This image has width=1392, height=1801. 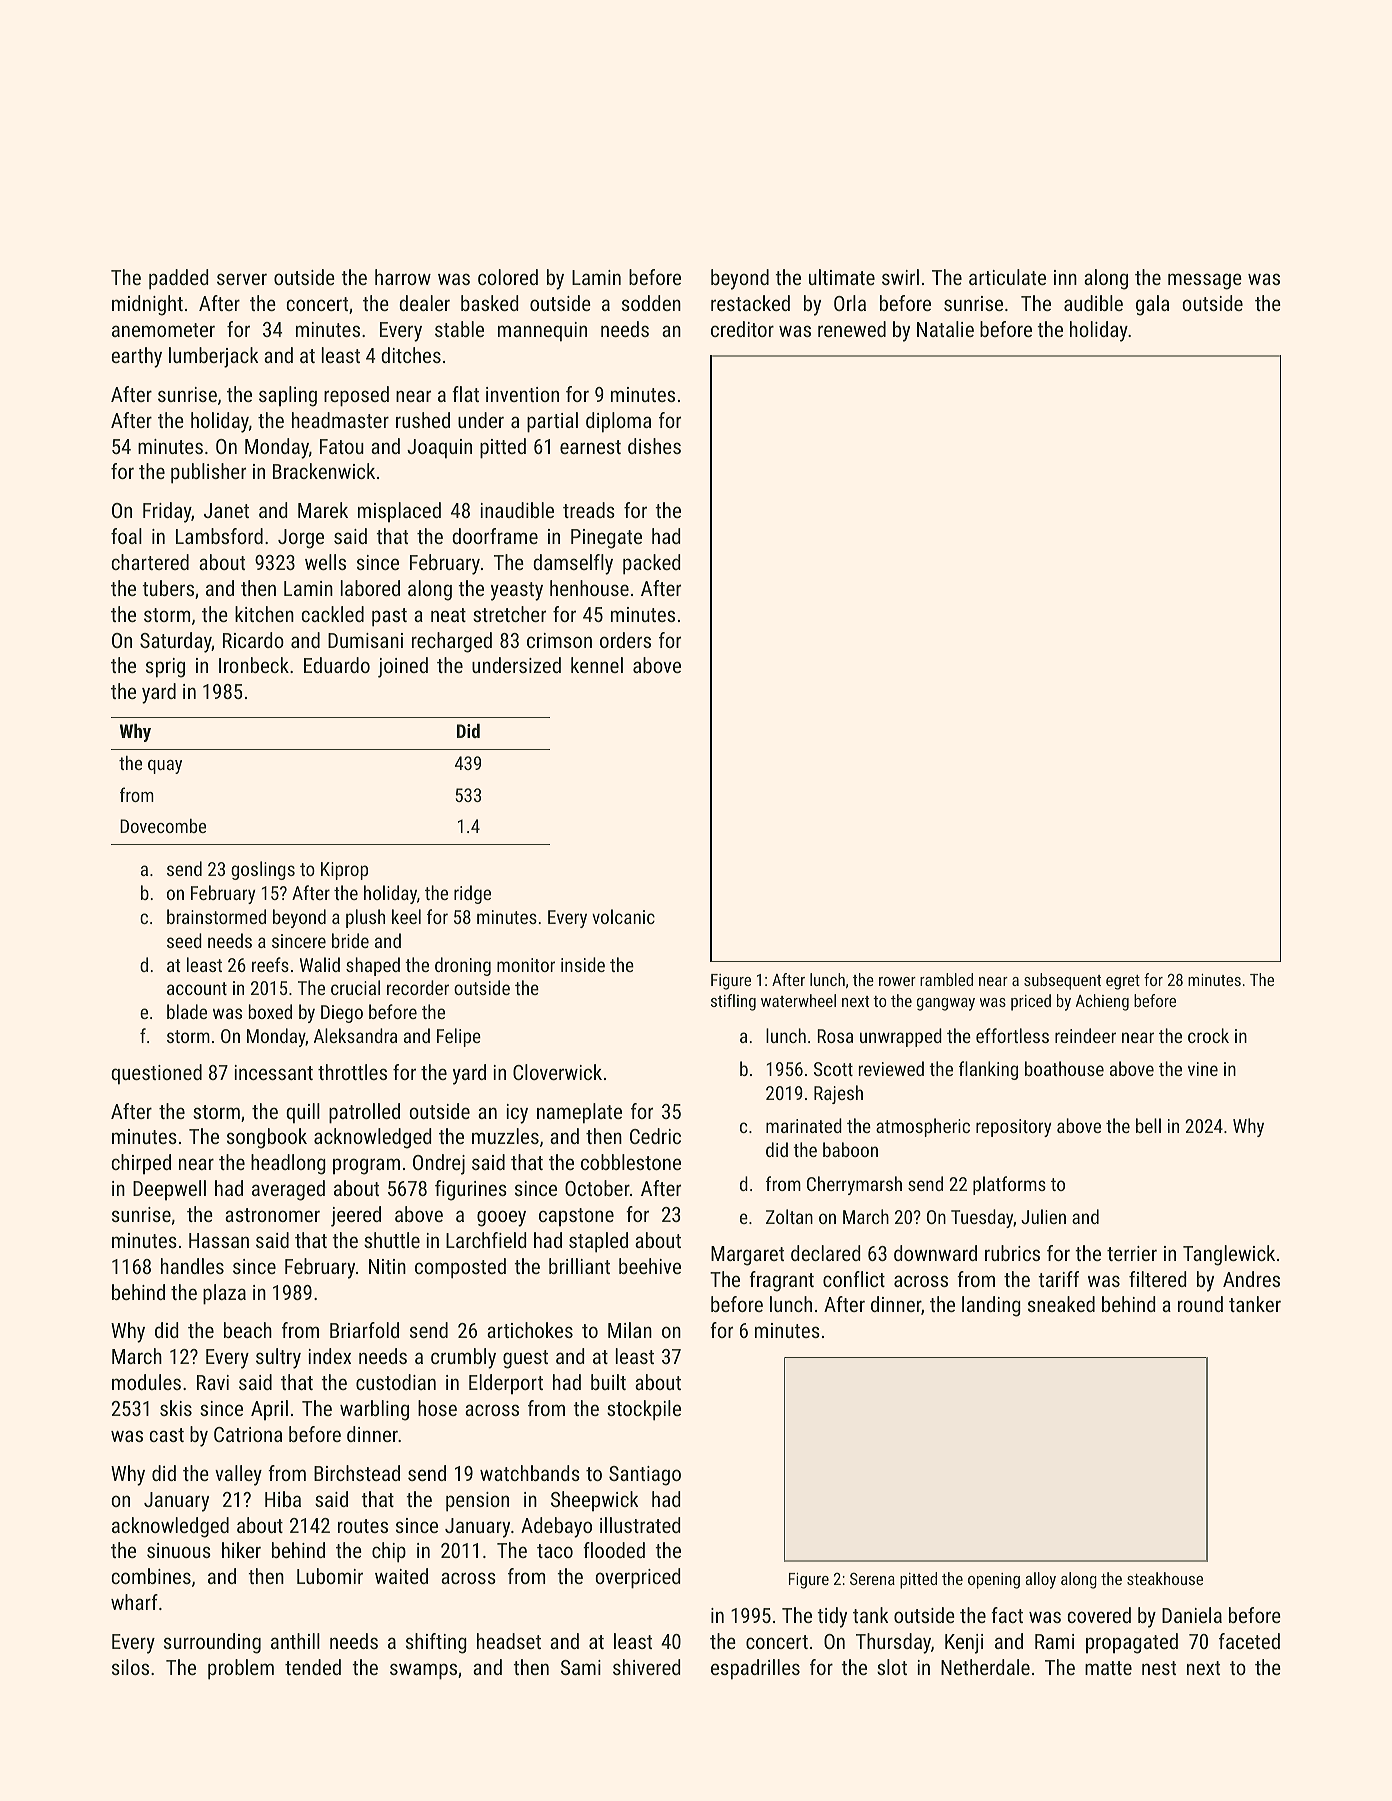 I want to click on inside, so click(x=583, y=964).
